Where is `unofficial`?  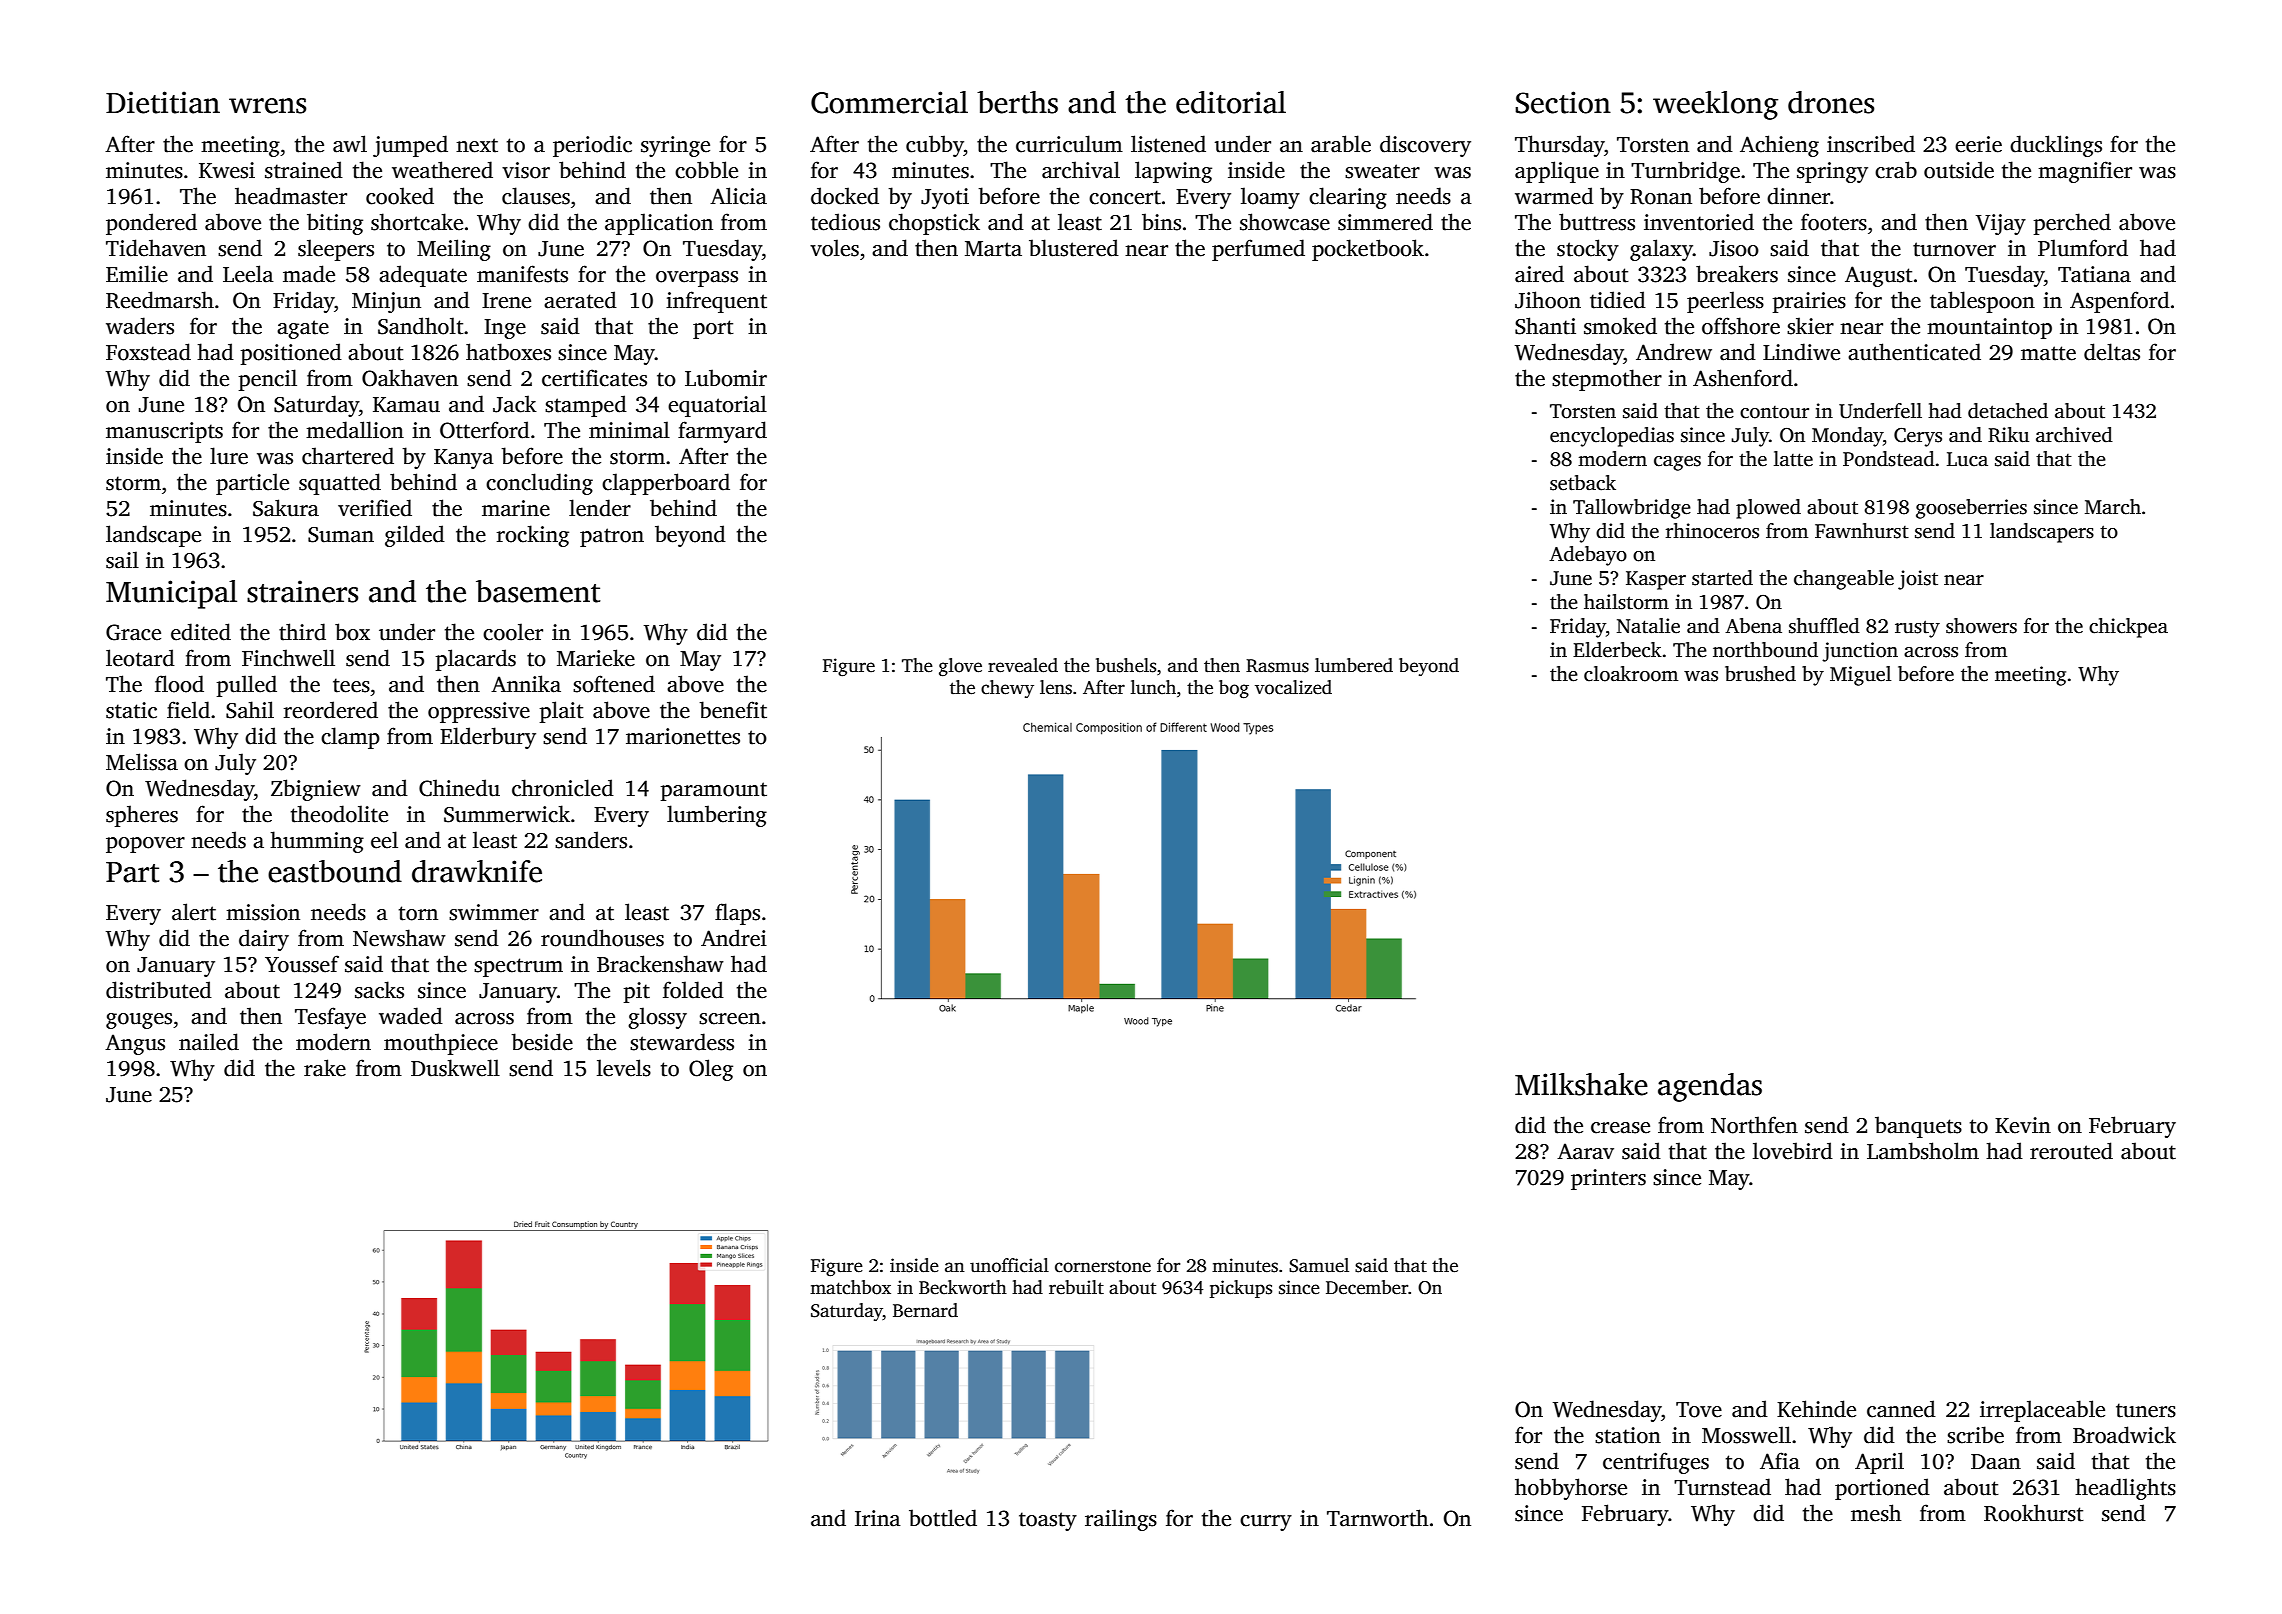 unofficial is located at coordinates (1009, 1265).
